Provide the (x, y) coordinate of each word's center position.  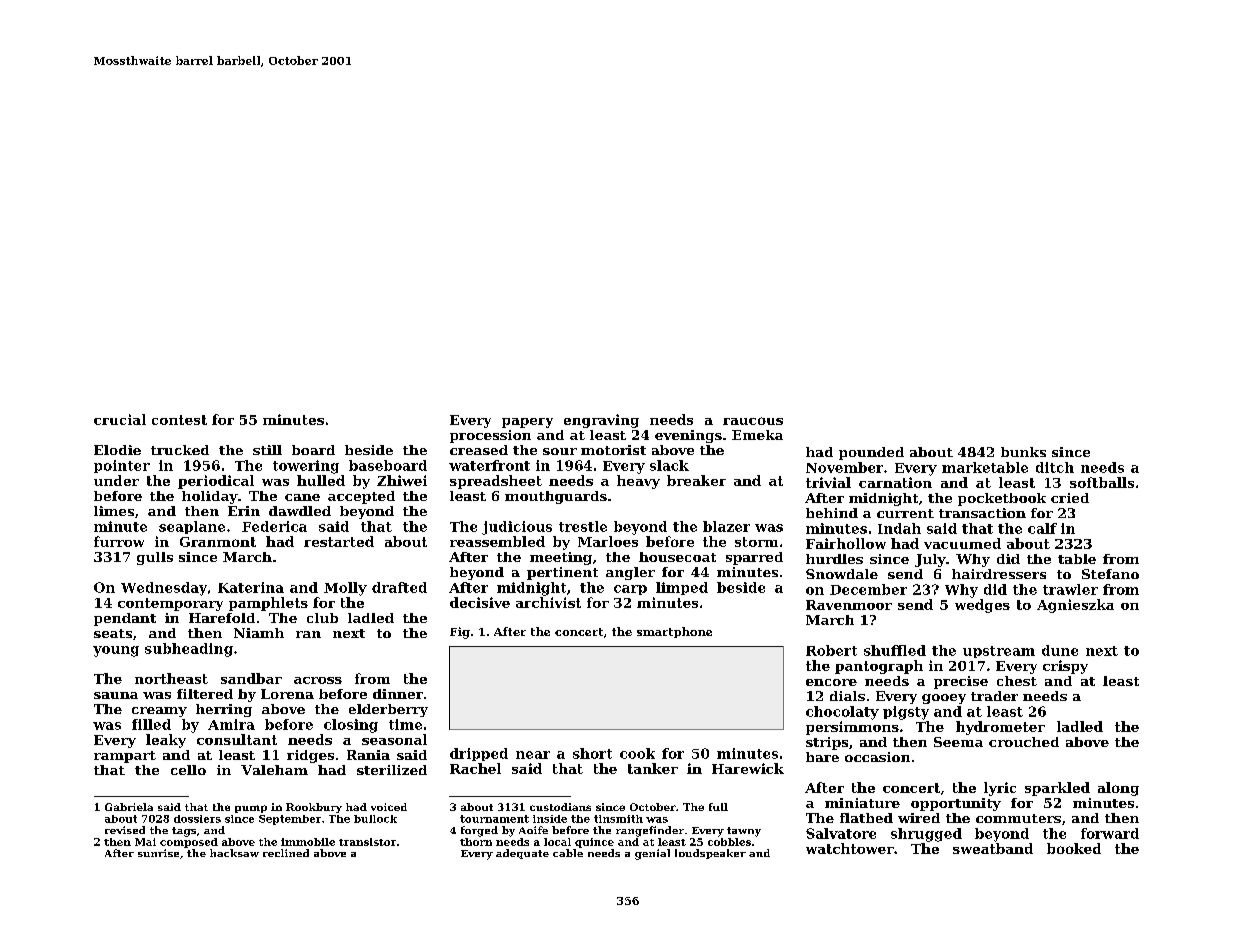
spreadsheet (496, 482)
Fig (460, 633)
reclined (286, 853)
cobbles (729, 842)
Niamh (259, 633)
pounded (871, 453)
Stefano (1110, 574)
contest (179, 420)
